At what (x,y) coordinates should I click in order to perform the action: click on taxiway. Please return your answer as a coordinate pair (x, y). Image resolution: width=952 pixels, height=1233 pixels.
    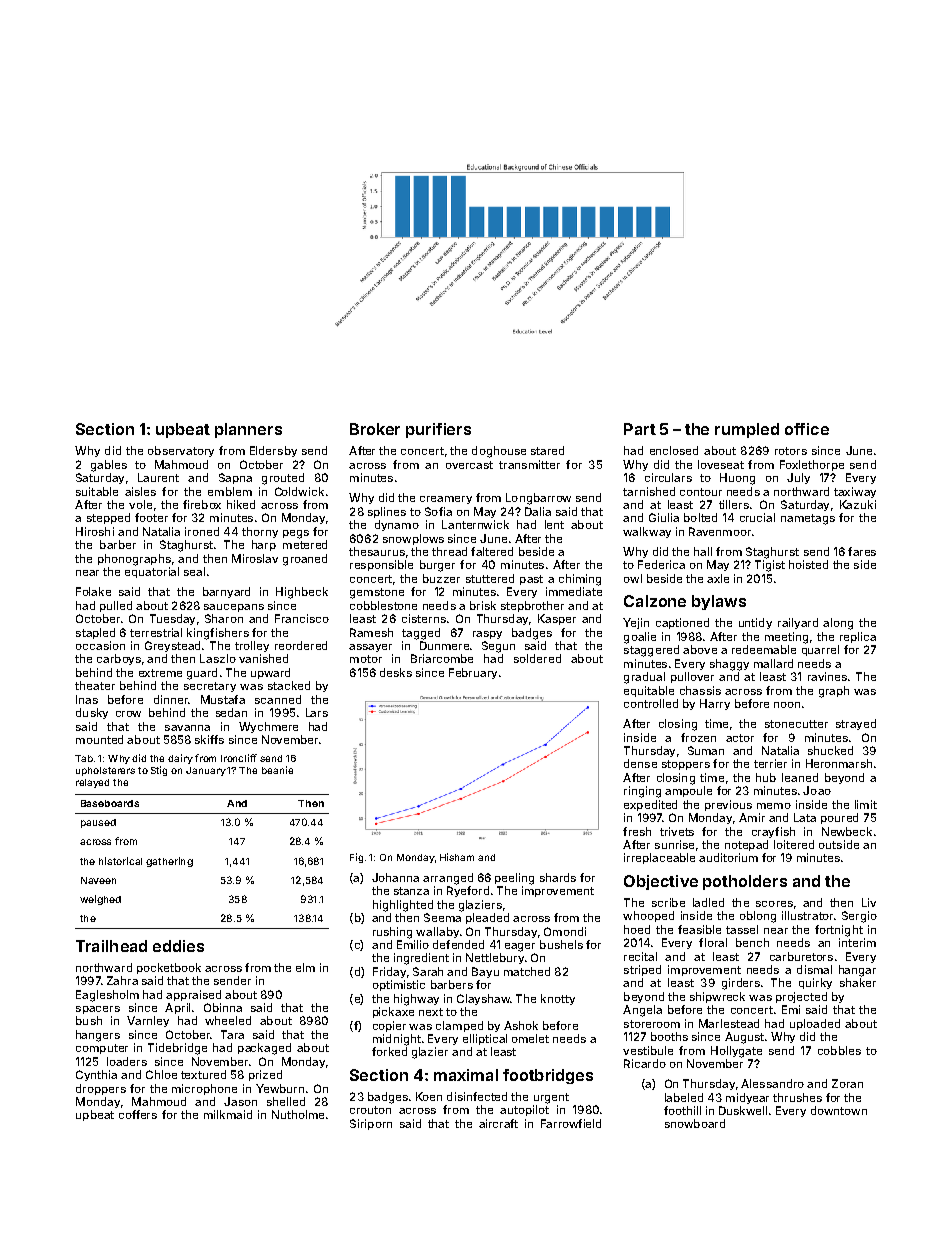
    Looking at the image, I should click on (855, 492).
